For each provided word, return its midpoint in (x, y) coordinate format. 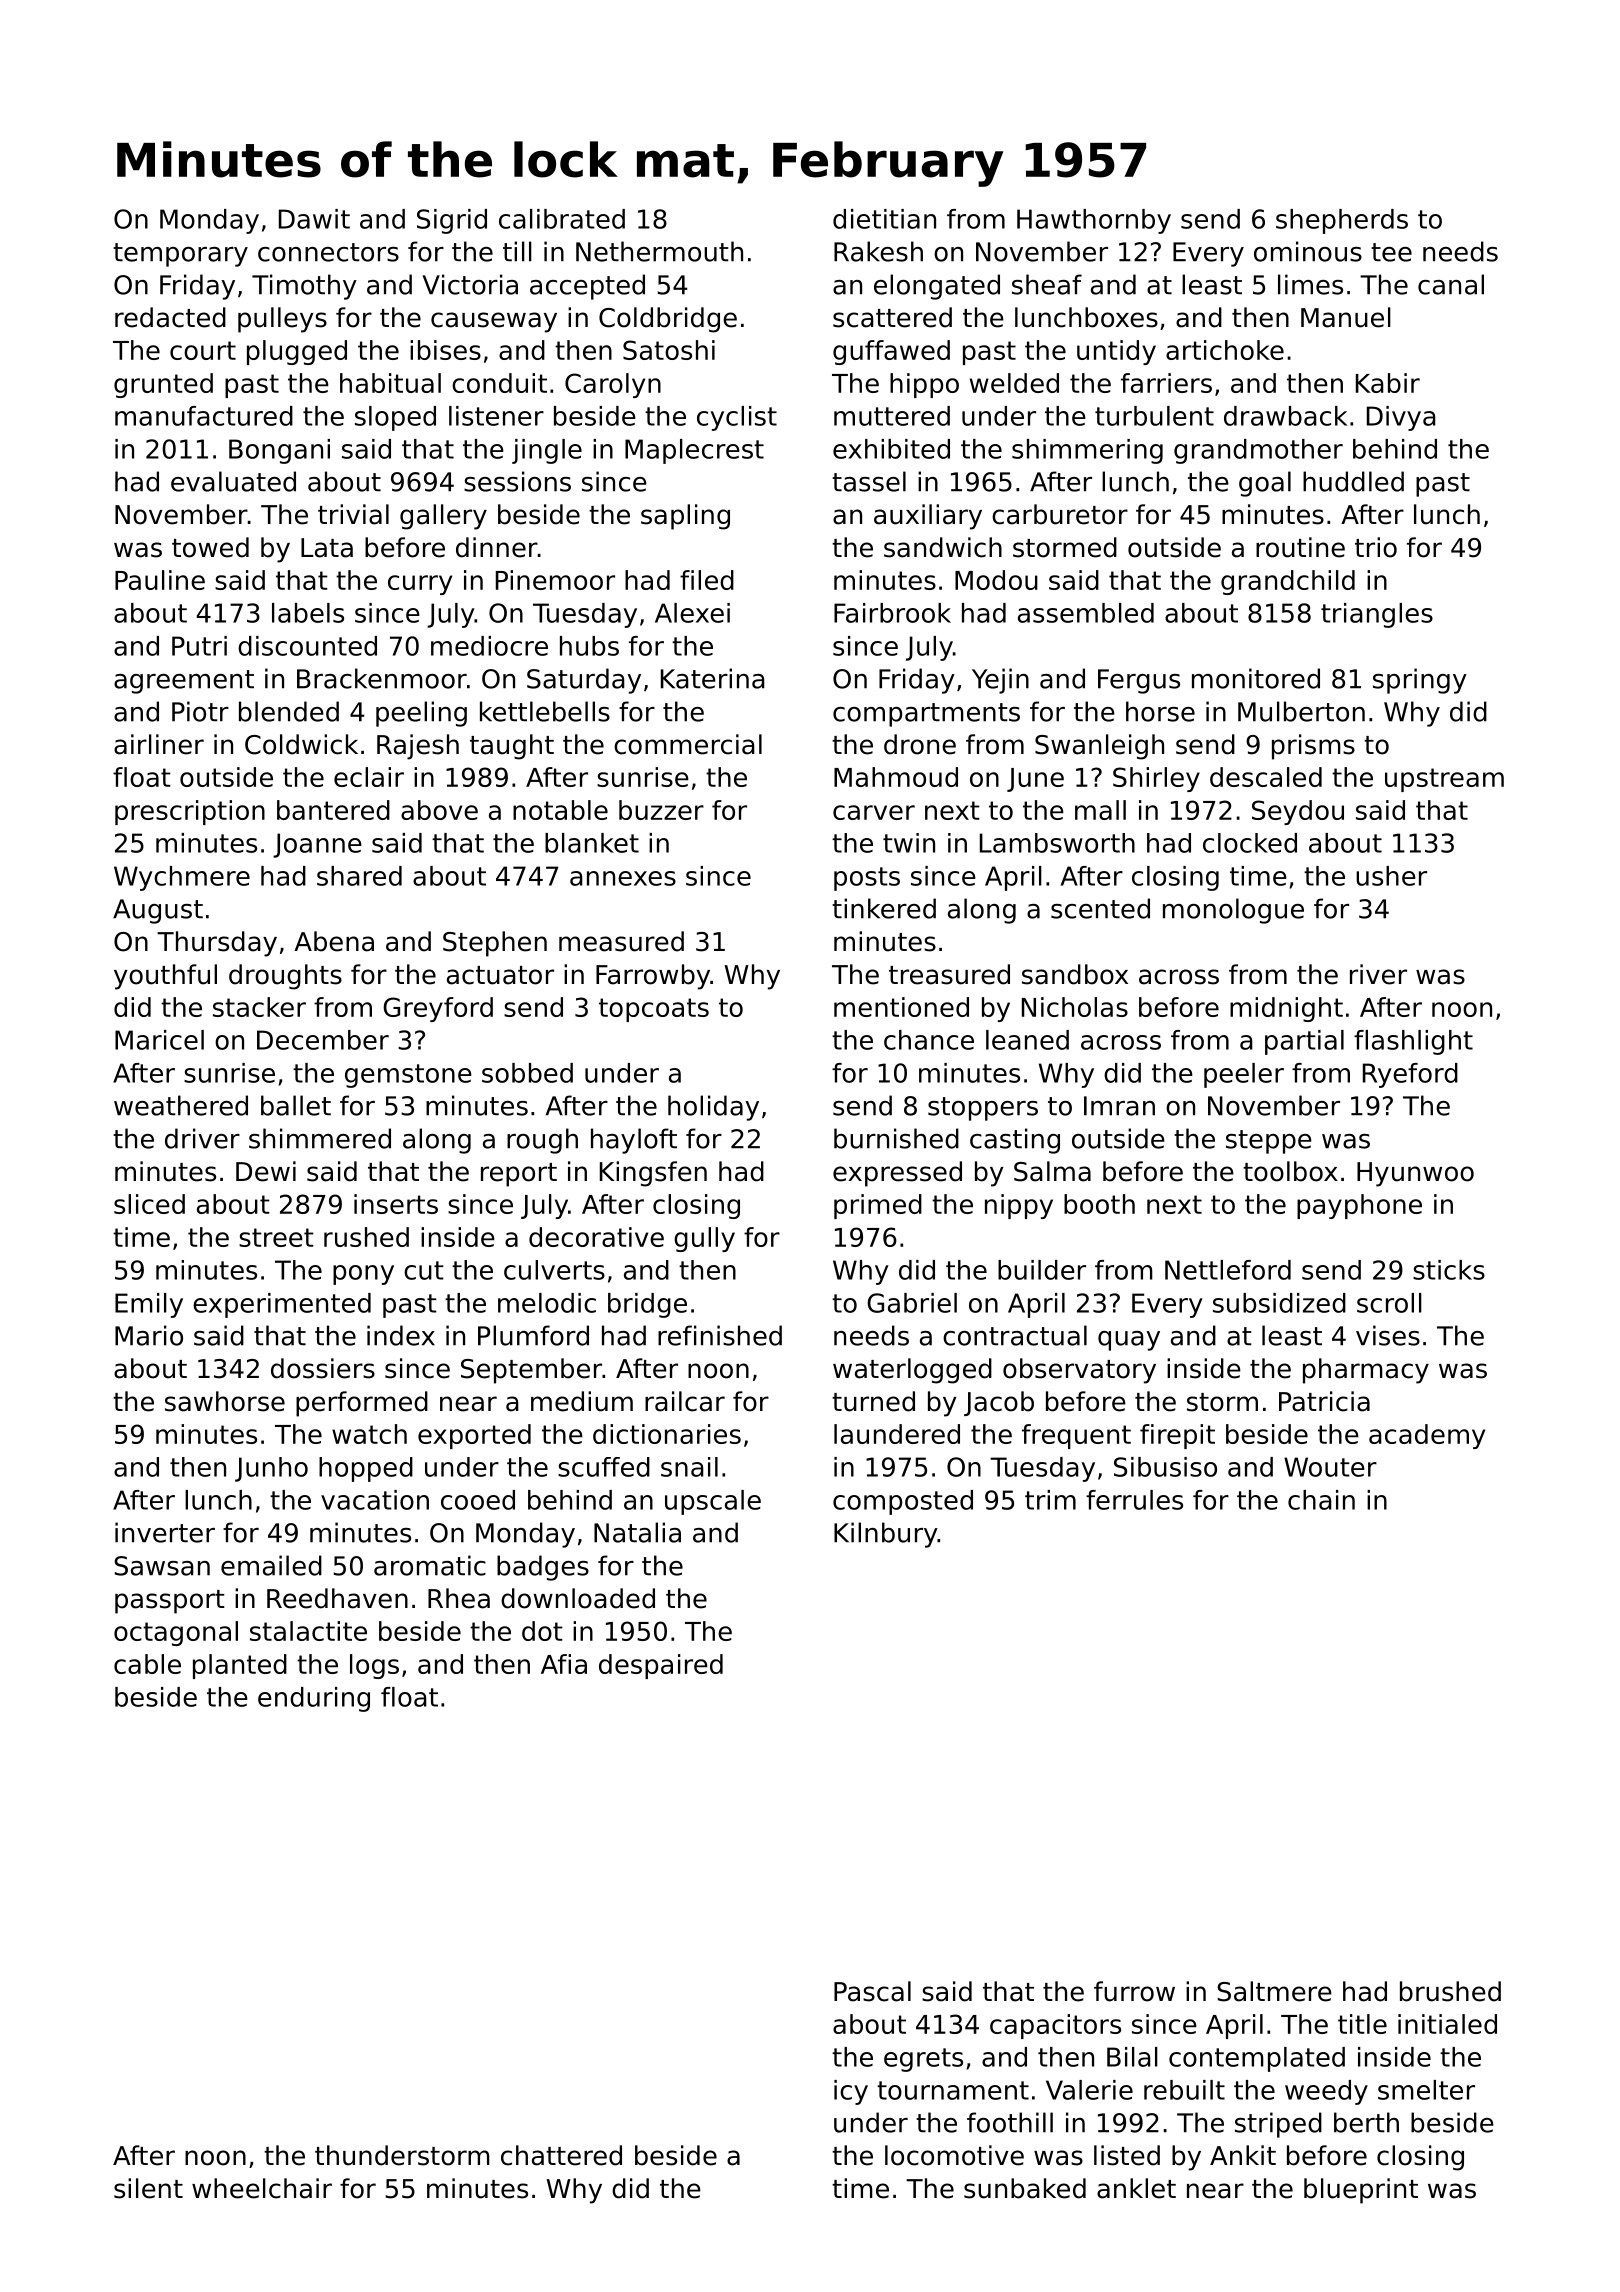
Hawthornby (1094, 221)
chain (1321, 1500)
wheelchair (262, 2188)
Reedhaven (337, 1598)
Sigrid (452, 221)
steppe (1269, 1142)
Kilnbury (886, 1535)
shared (359, 876)
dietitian (884, 219)
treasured (949, 974)
